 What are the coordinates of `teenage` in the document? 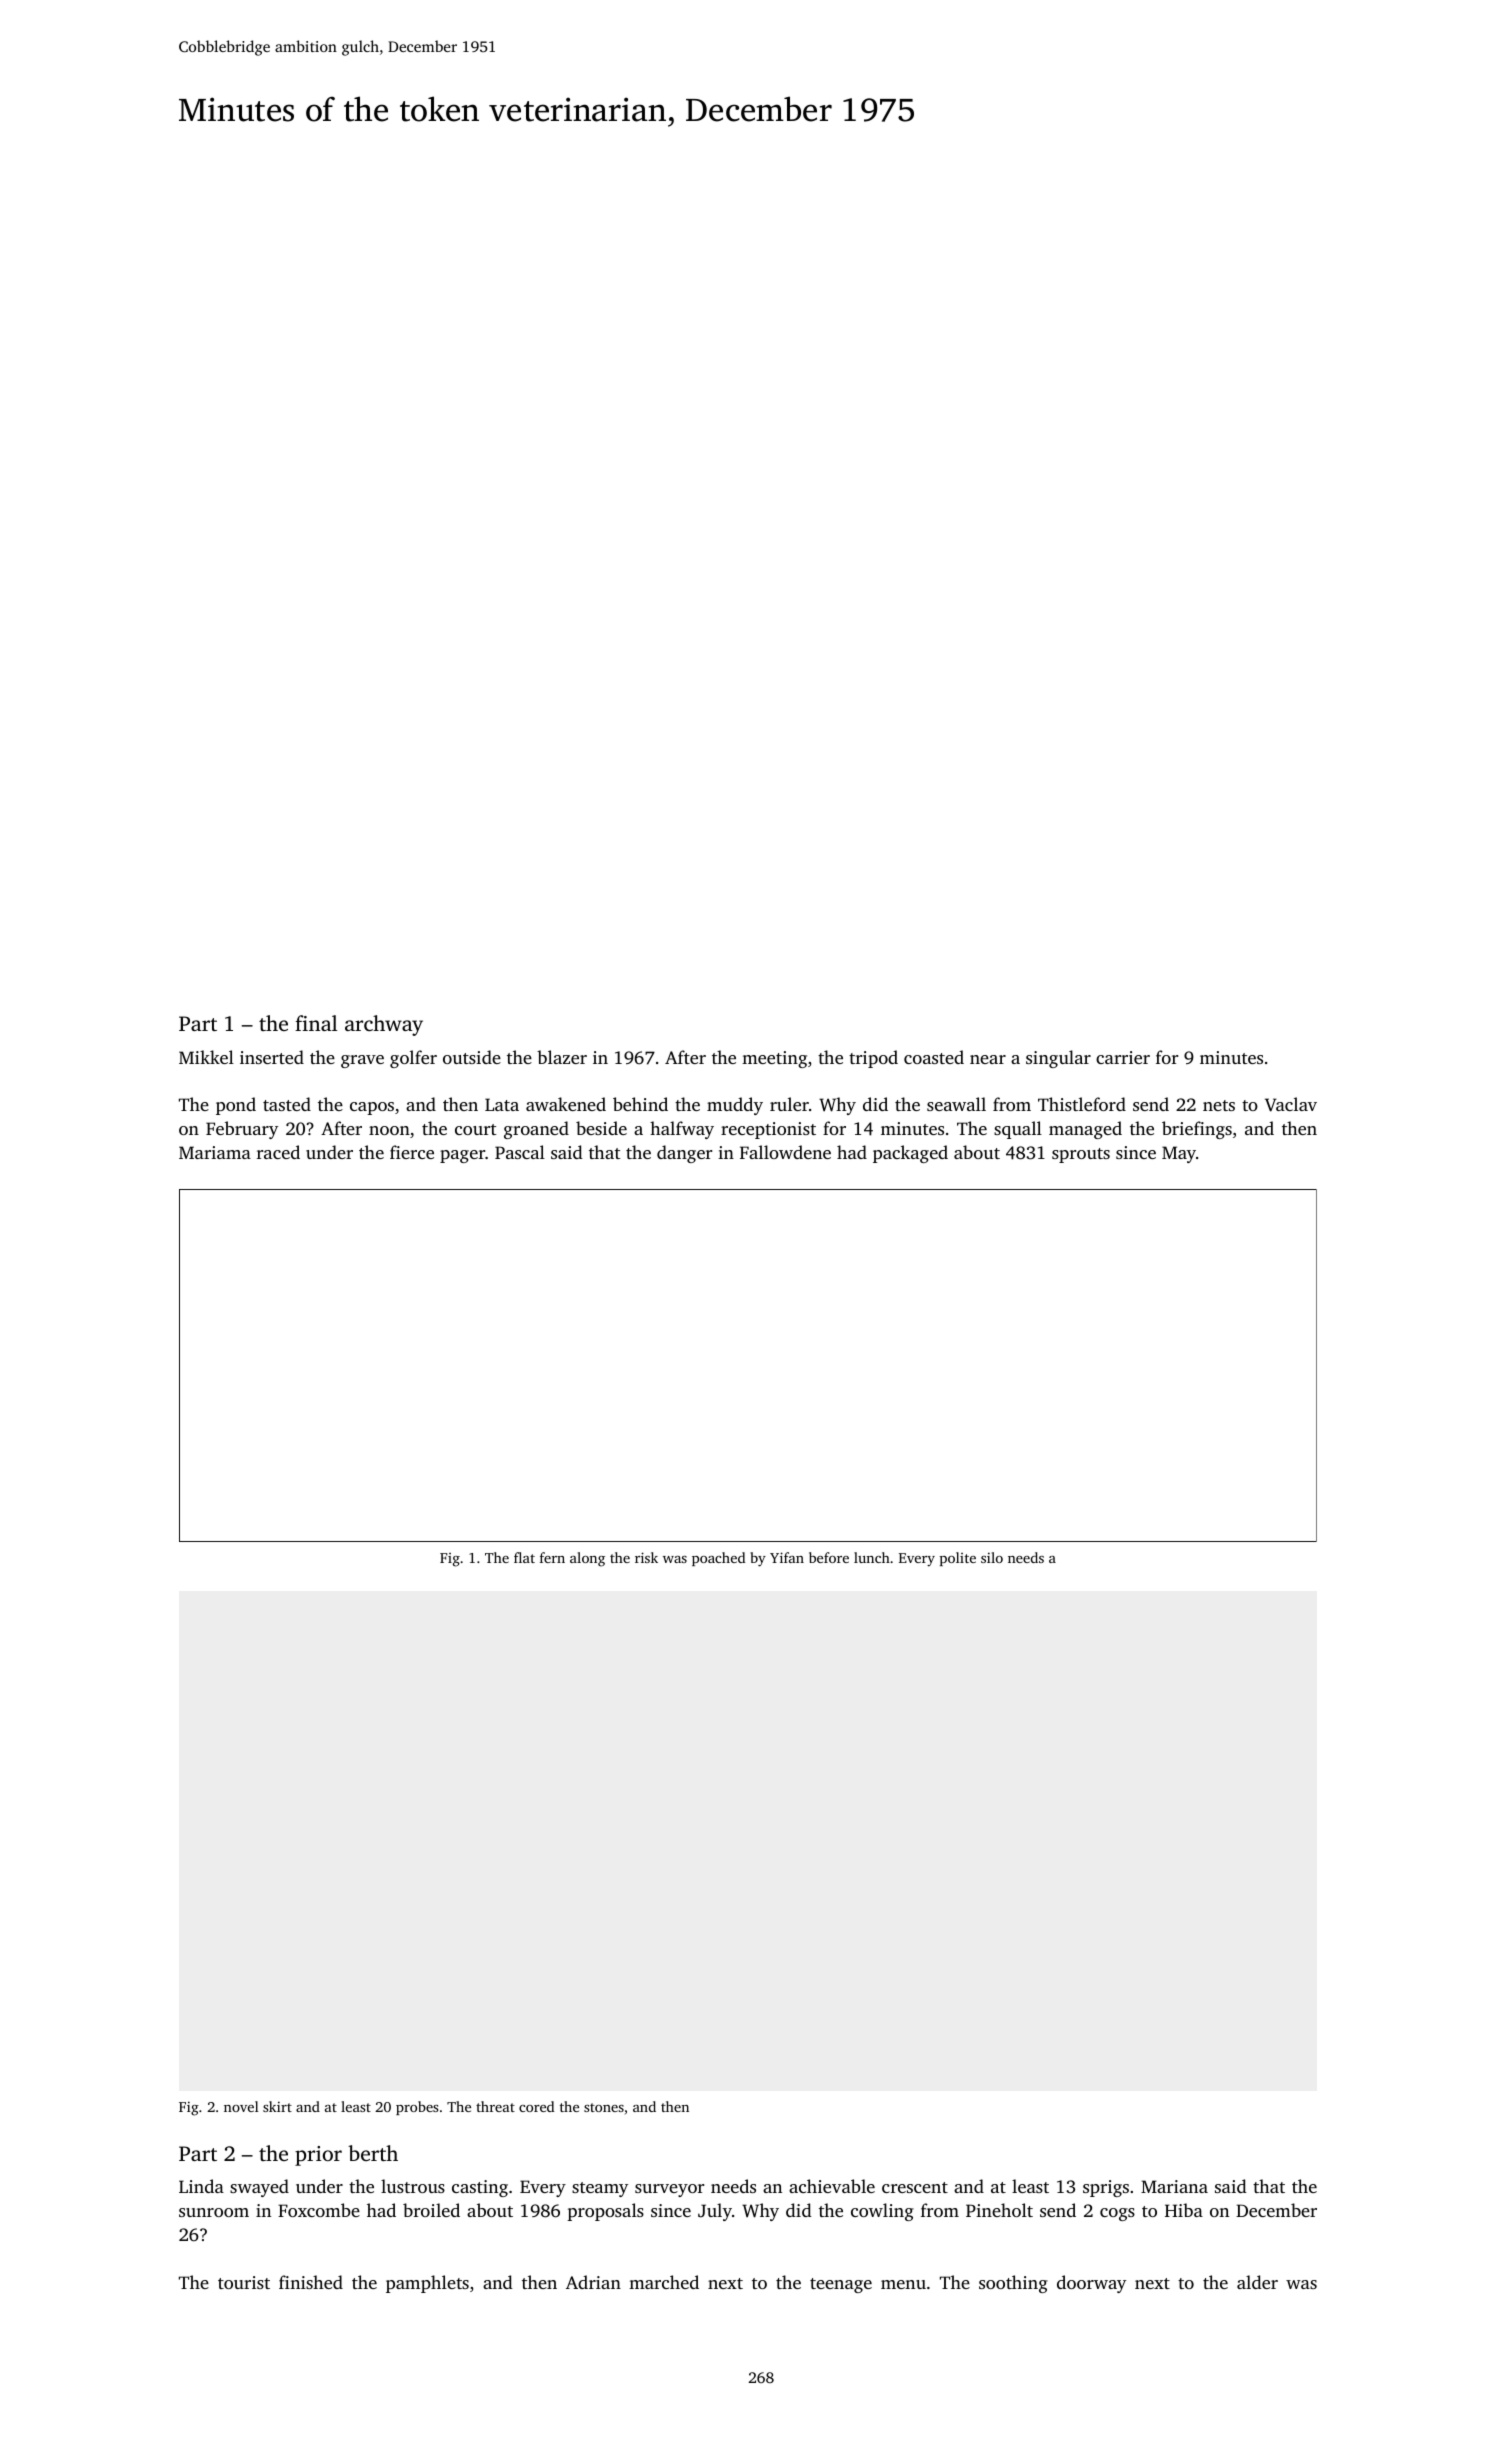 It's located at (841, 2285).
